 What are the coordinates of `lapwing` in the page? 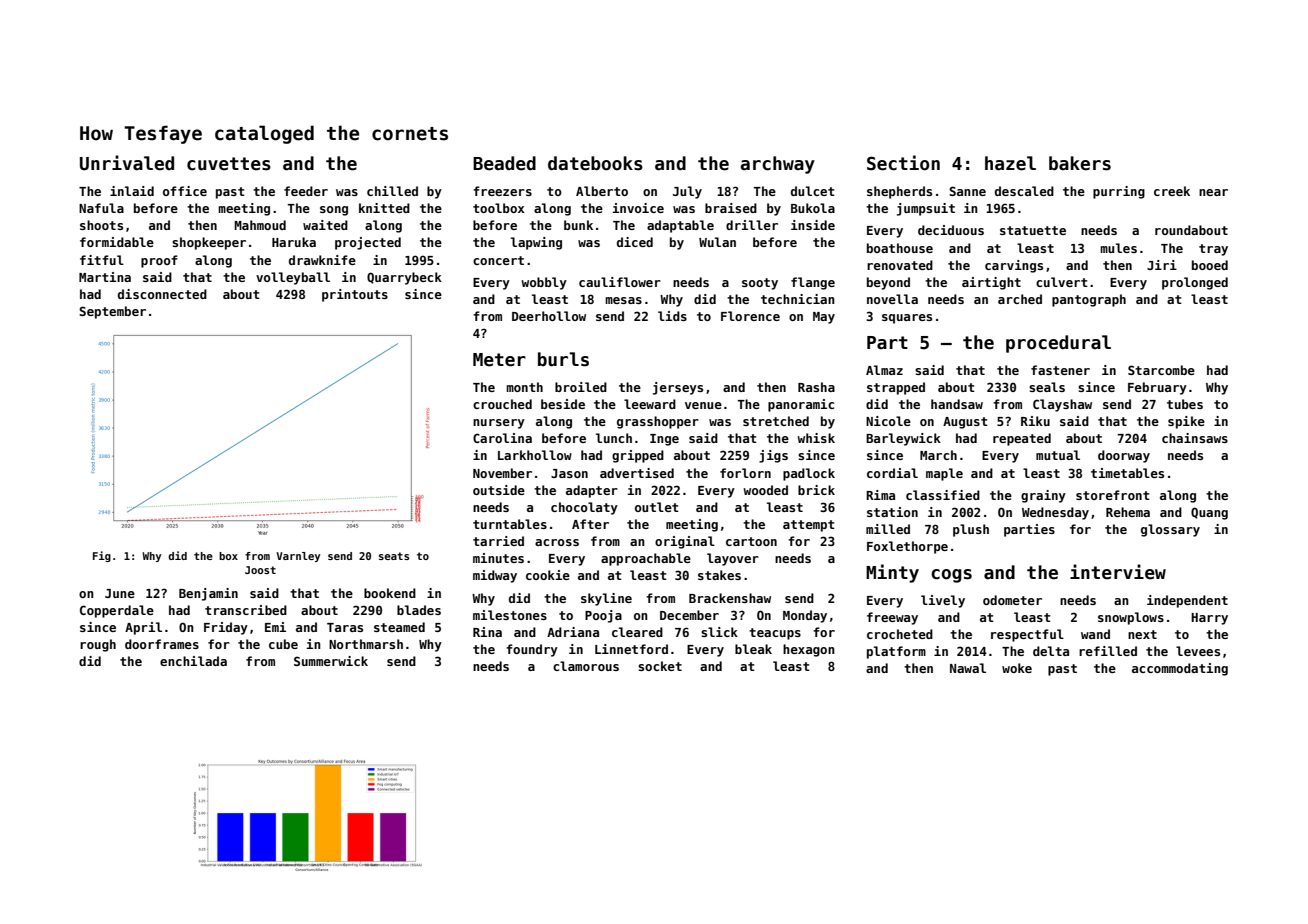 It's located at (536, 243).
